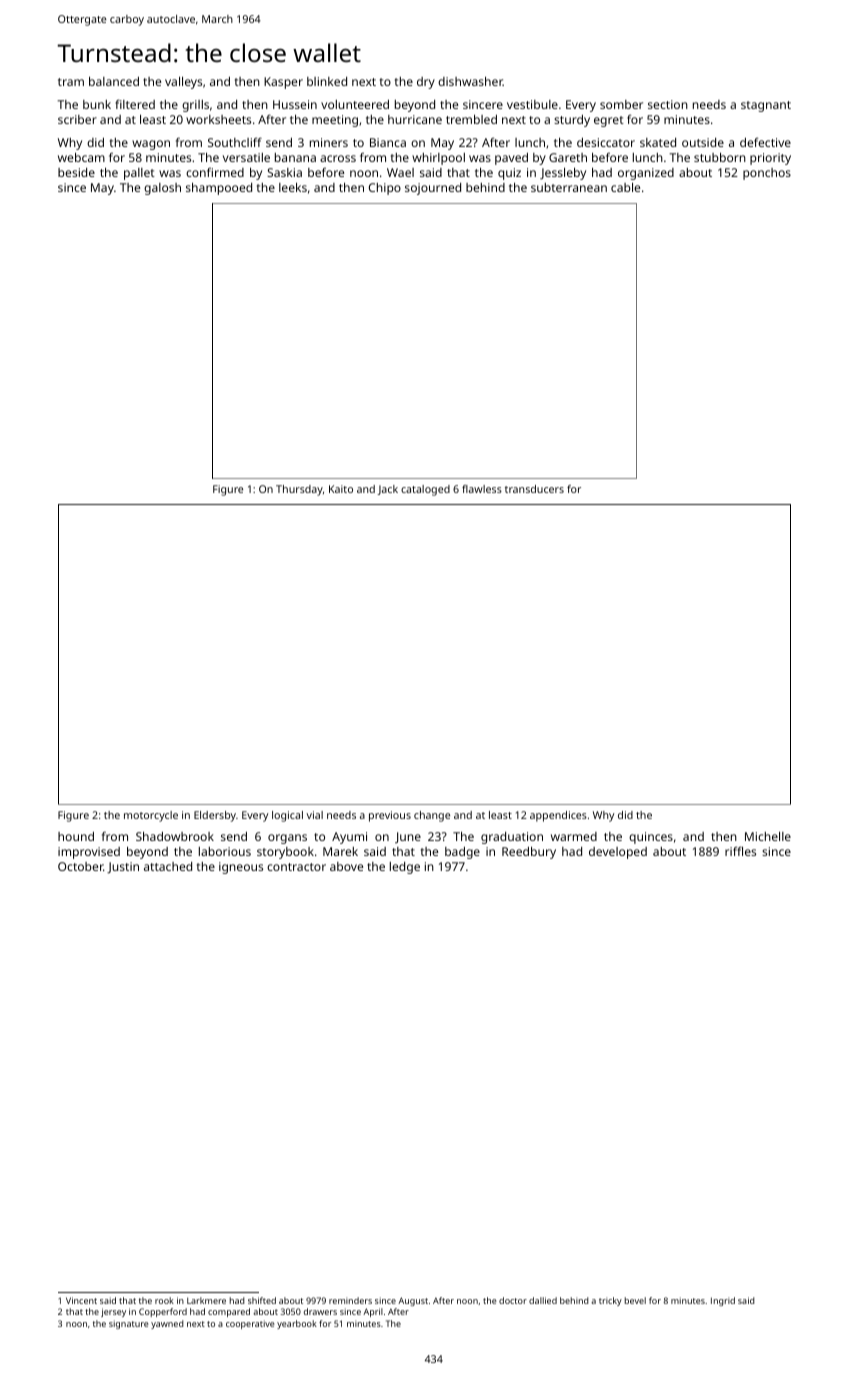 The height and width of the screenshot is (1400, 849). What do you see at coordinates (183, 83) in the screenshot?
I see `valleys` at bounding box center [183, 83].
